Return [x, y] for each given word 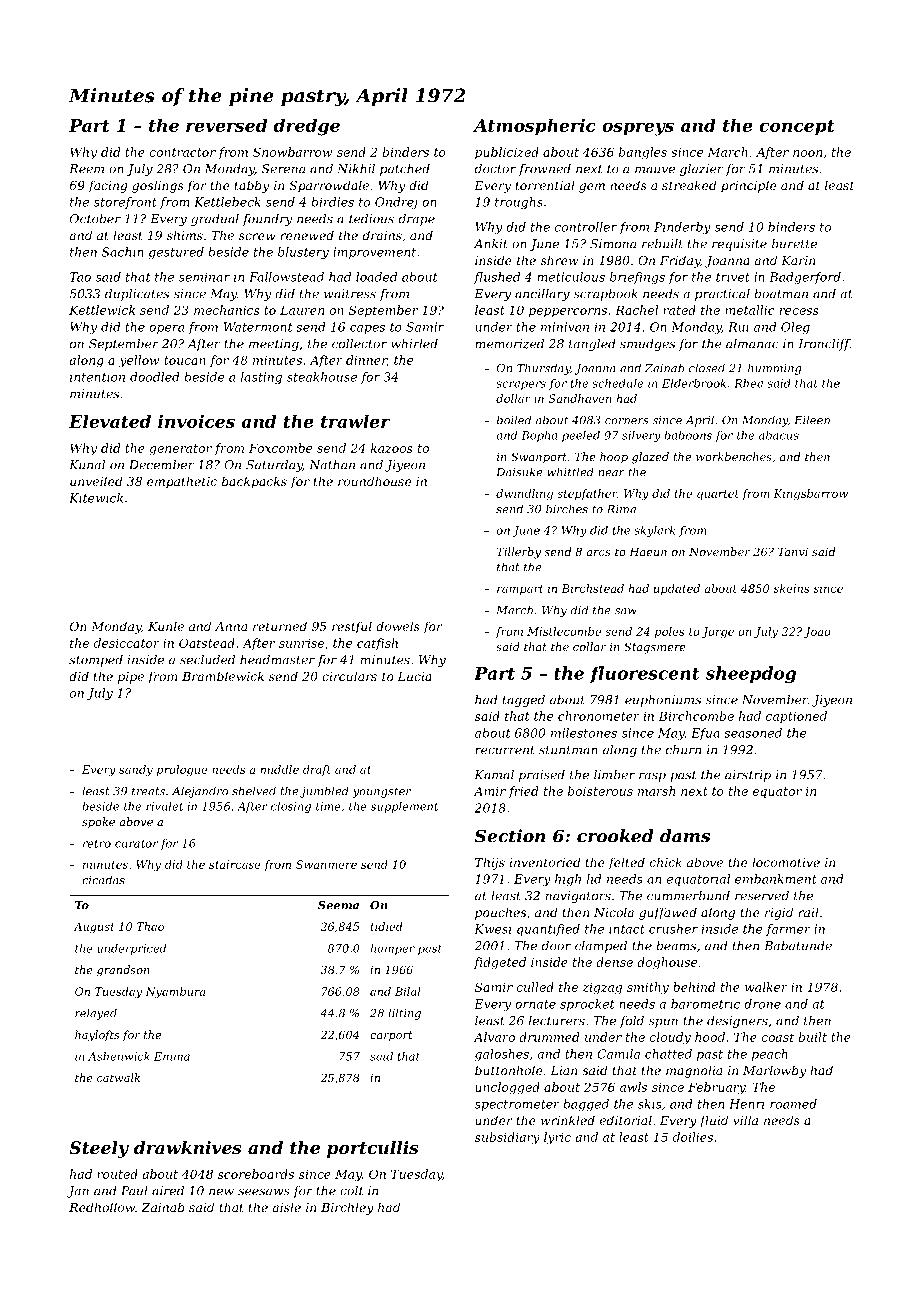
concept [797, 128]
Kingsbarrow [811, 495]
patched [405, 170]
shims [185, 235]
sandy [136, 771]
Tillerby [519, 553]
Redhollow [102, 1207]
